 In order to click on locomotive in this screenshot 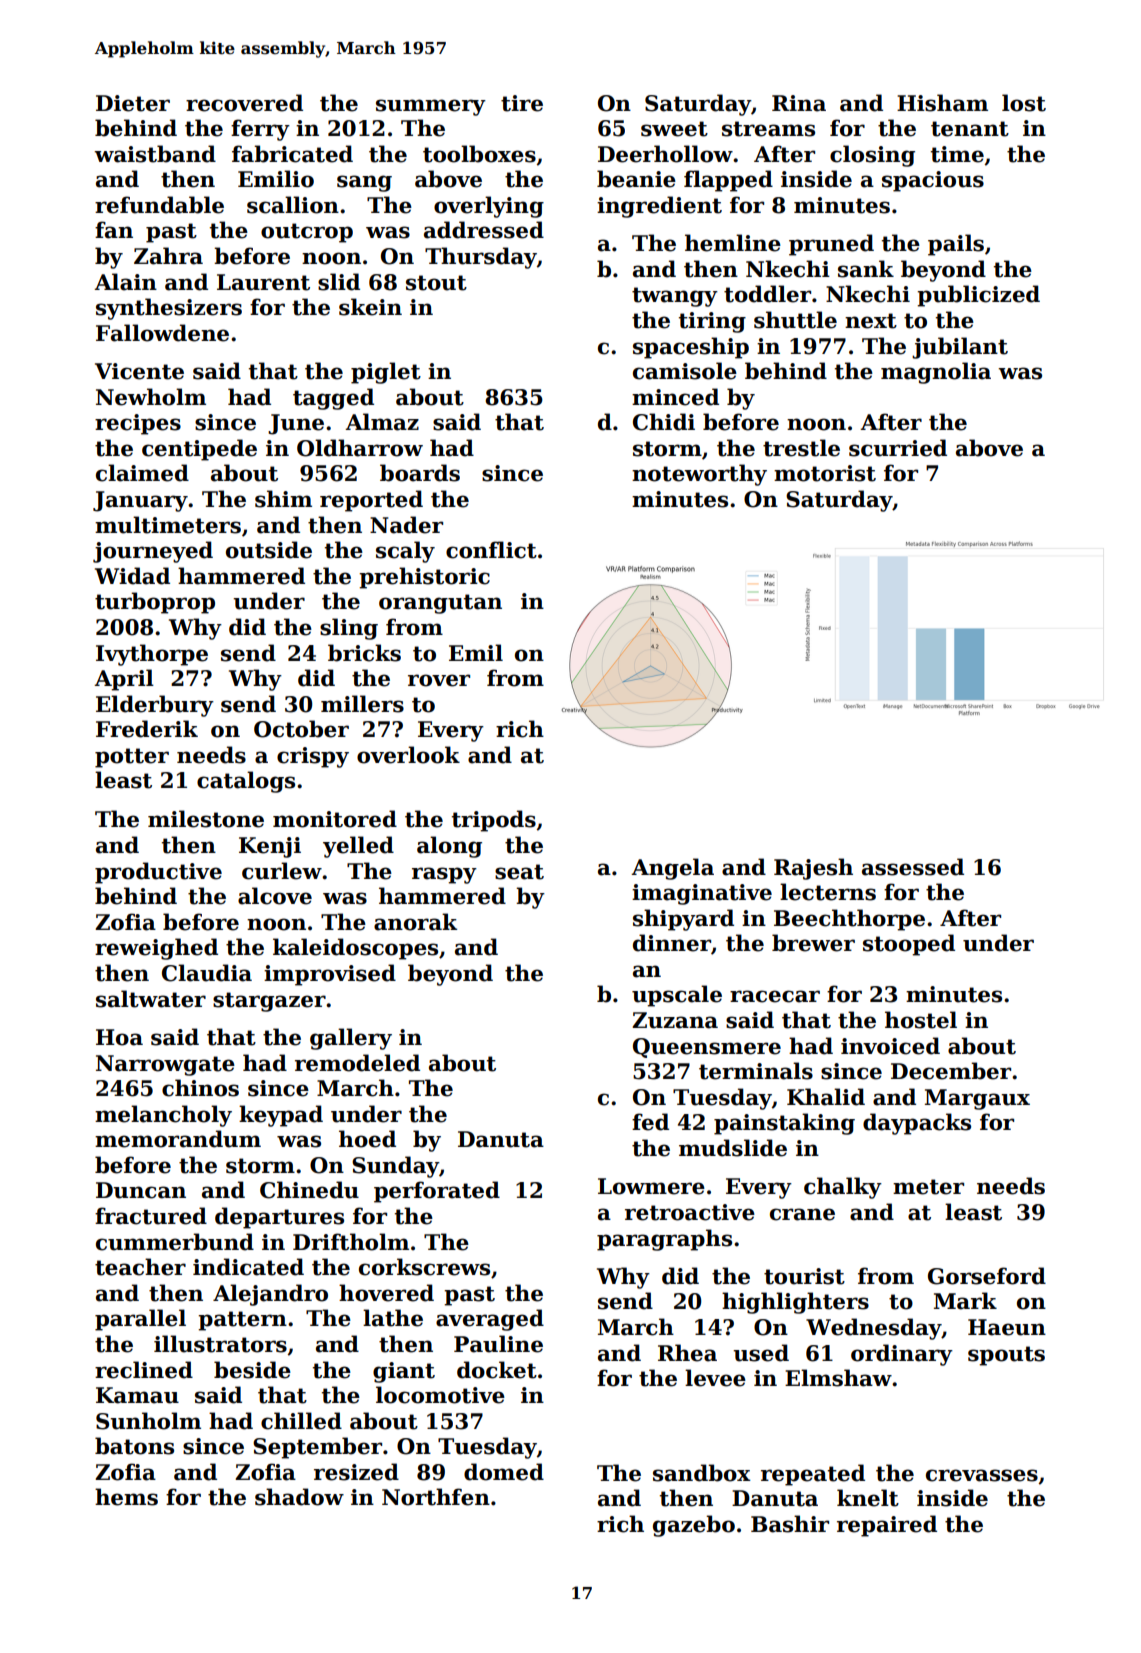, I will do `click(440, 1395)`.
